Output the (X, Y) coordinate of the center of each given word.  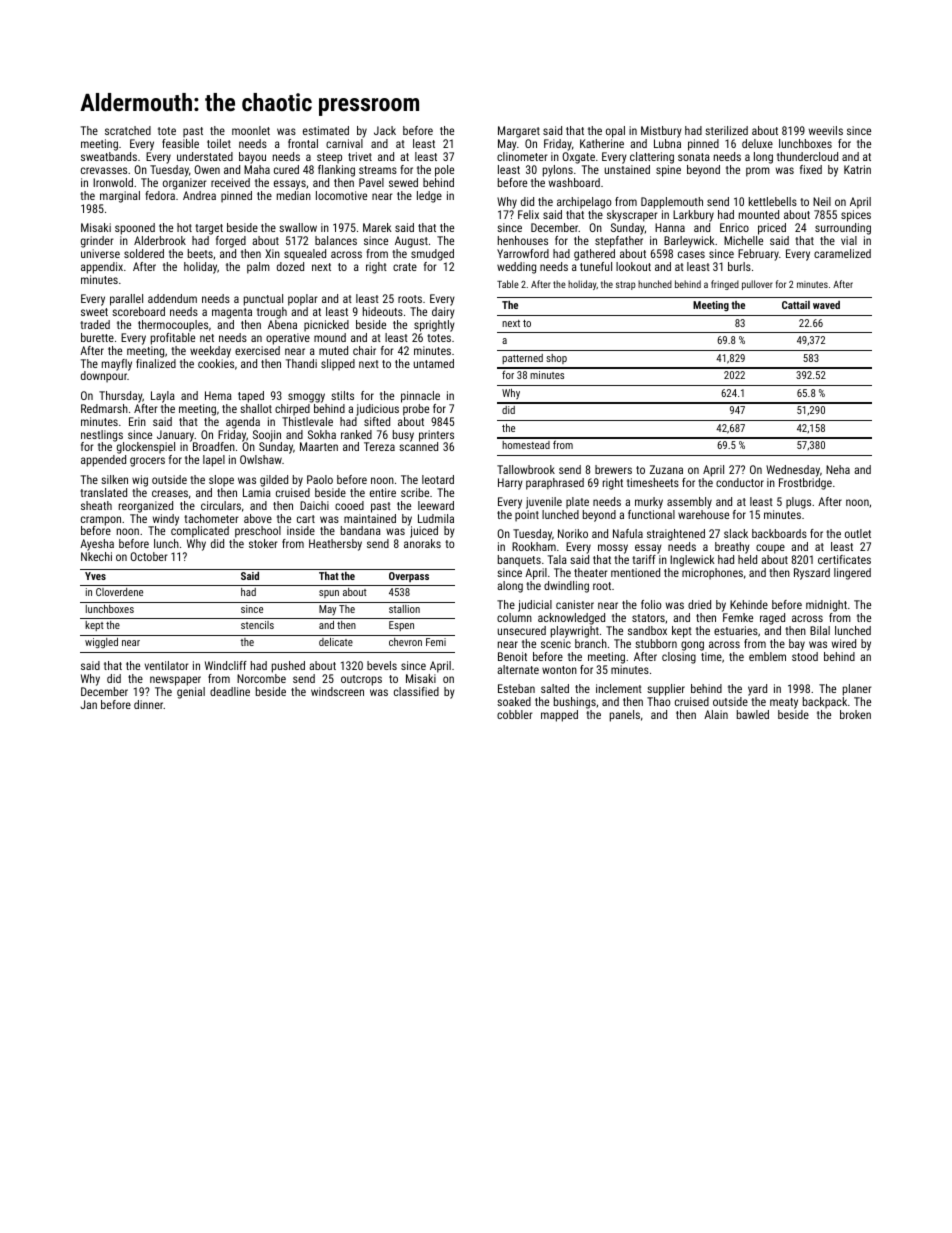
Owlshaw (261, 459)
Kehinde (749, 604)
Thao (658, 701)
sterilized (726, 130)
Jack (385, 130)
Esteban (516, 688)
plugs (798, 503)
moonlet (251, 130)
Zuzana (666, 469)
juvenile (544, 503)
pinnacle (420, 397)
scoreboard (138, 311)
